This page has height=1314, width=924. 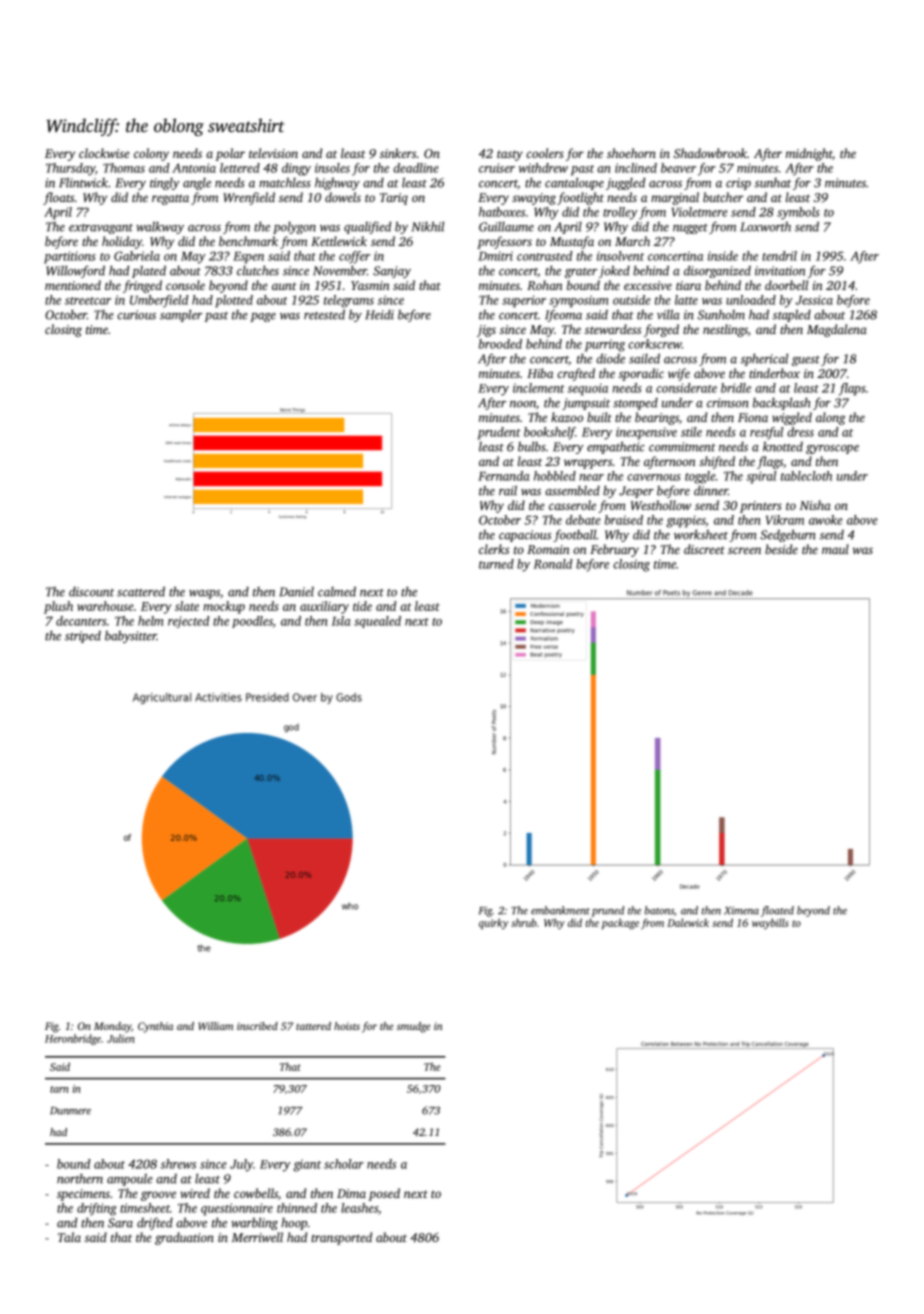 I want to click on Daniel, so click(x=296, y=592).
